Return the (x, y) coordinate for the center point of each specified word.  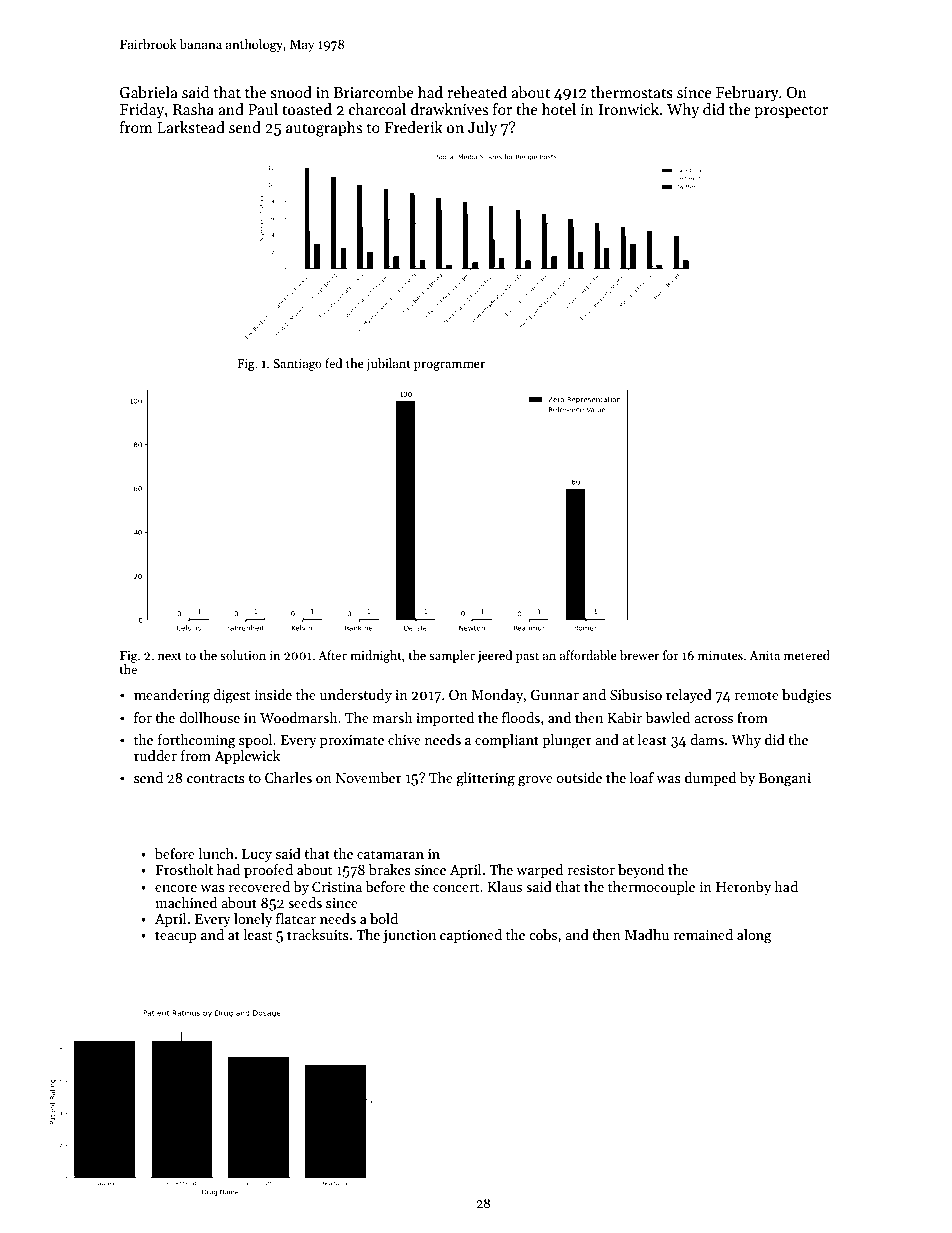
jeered (495, 656)
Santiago (297, 365)
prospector (791, 111)
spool (255, 741)
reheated (477, 92)
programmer (449, 366)
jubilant (388, 364)
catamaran (390, 854)
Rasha (193, 109)
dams (707, 739)
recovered (259, 886)
